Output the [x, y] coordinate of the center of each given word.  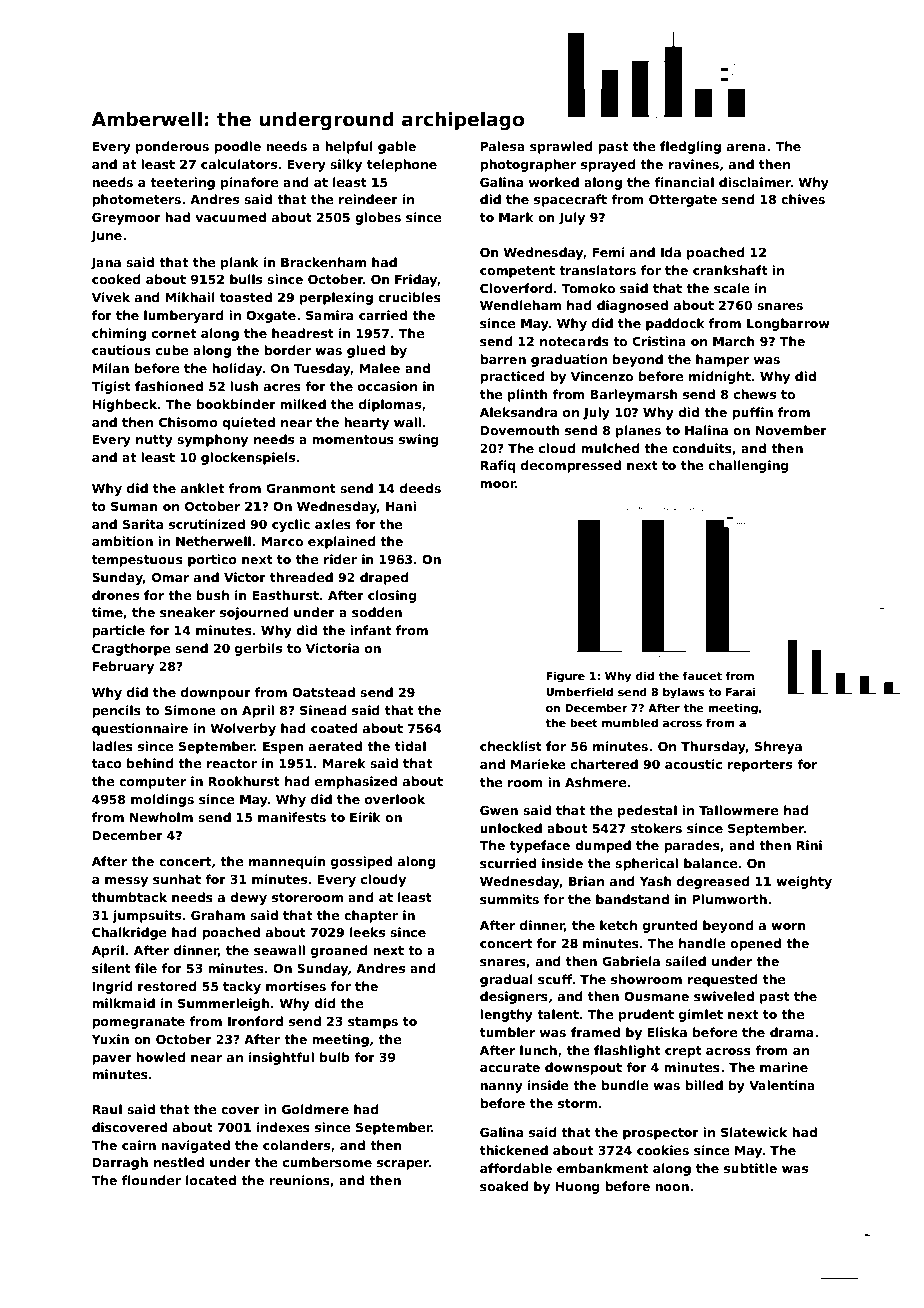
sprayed [608, 165]
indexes [283, 1127]
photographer [528, 165]
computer [152, 783]
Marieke [538, 764]
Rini [809, 845]
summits [509, 899]
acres [282, 387]
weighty [804, 882]
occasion [387, 386]
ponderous [172, 147]
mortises [296, 986]
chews [755, 394]
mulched [610, 448]
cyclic [291, 525]
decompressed [571, 466]
